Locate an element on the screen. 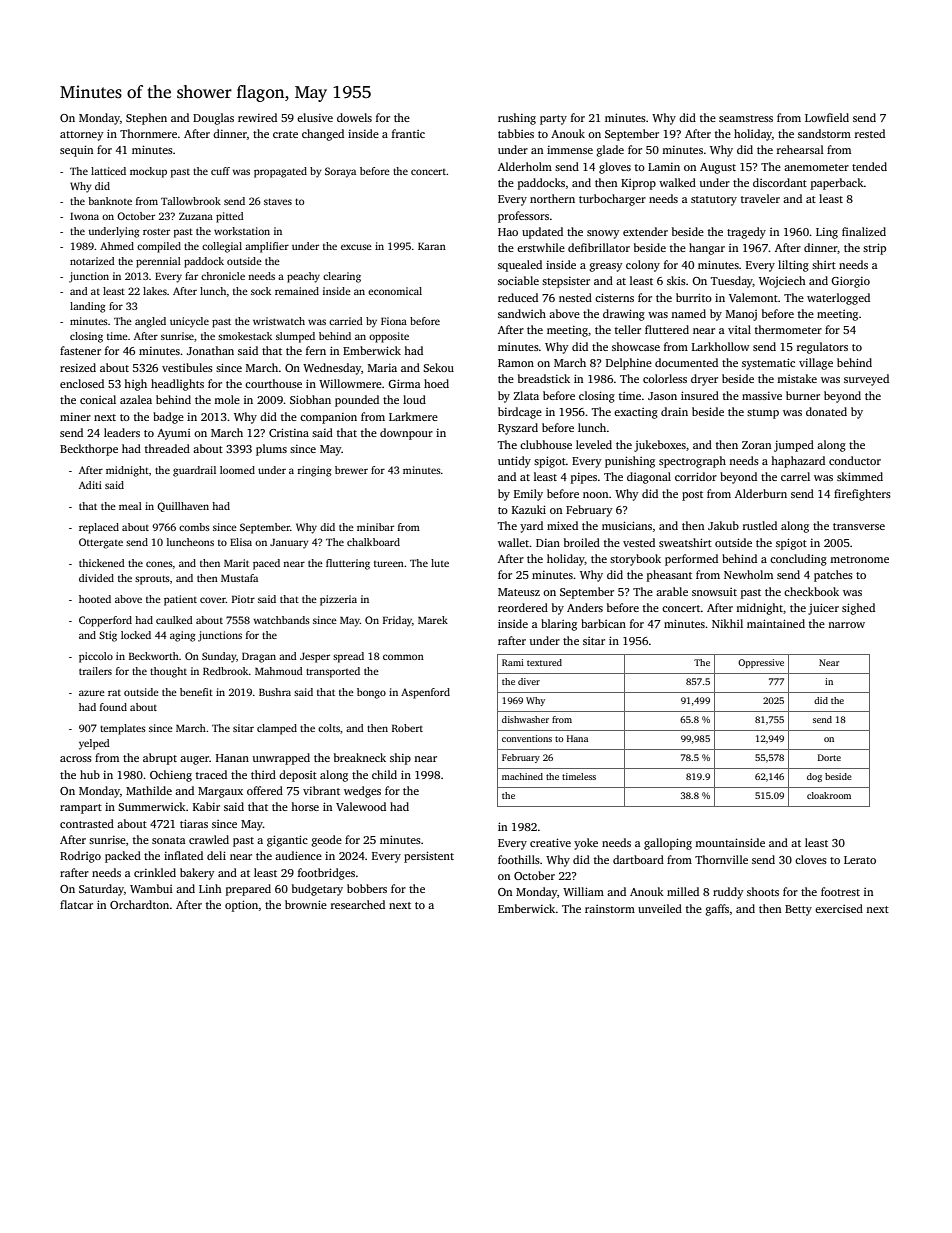  loomed is located at coordinates (237, 470).
